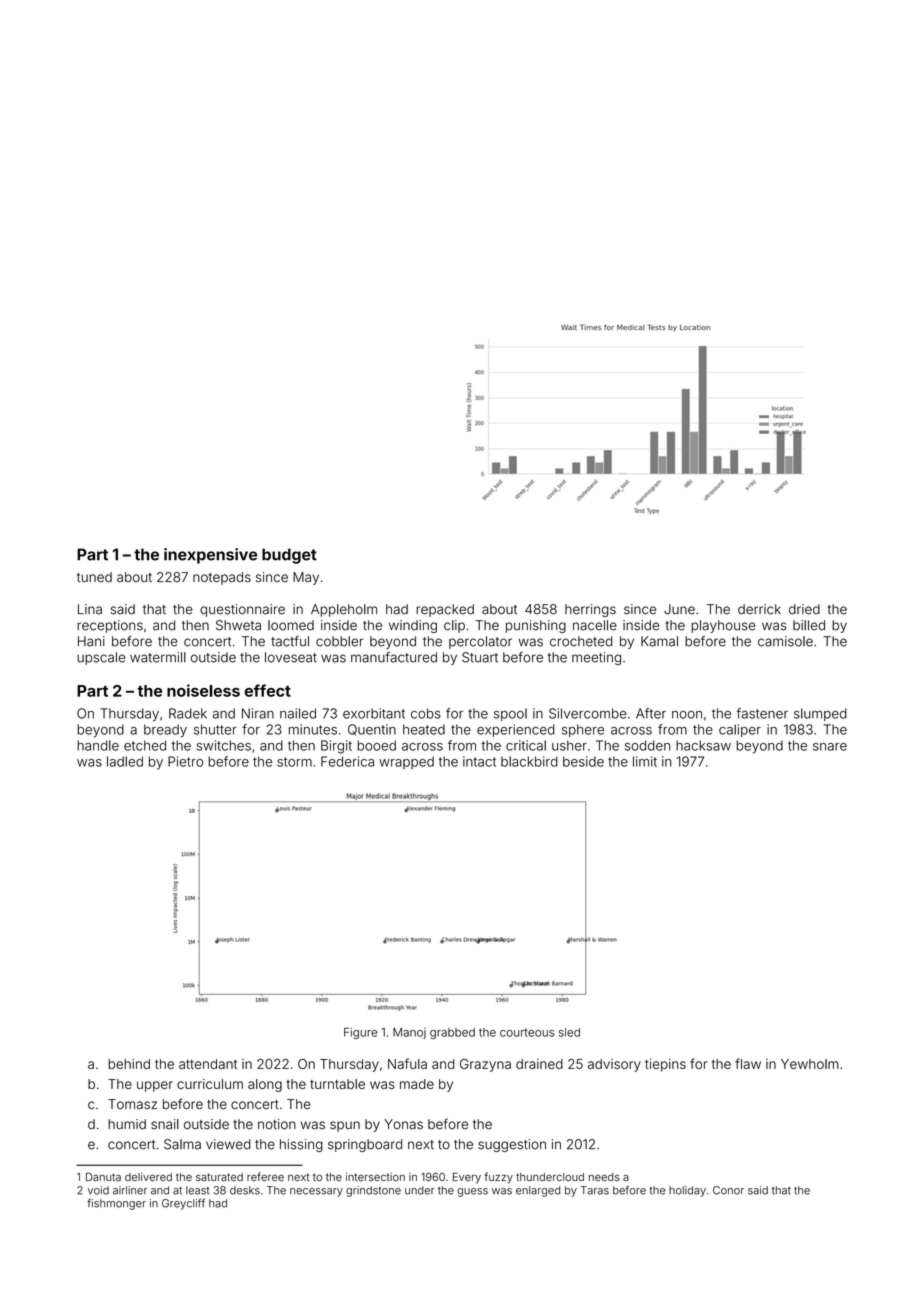 This screenshot has width=924, height=1308. I want to click on behind, so click(129, 1064).
